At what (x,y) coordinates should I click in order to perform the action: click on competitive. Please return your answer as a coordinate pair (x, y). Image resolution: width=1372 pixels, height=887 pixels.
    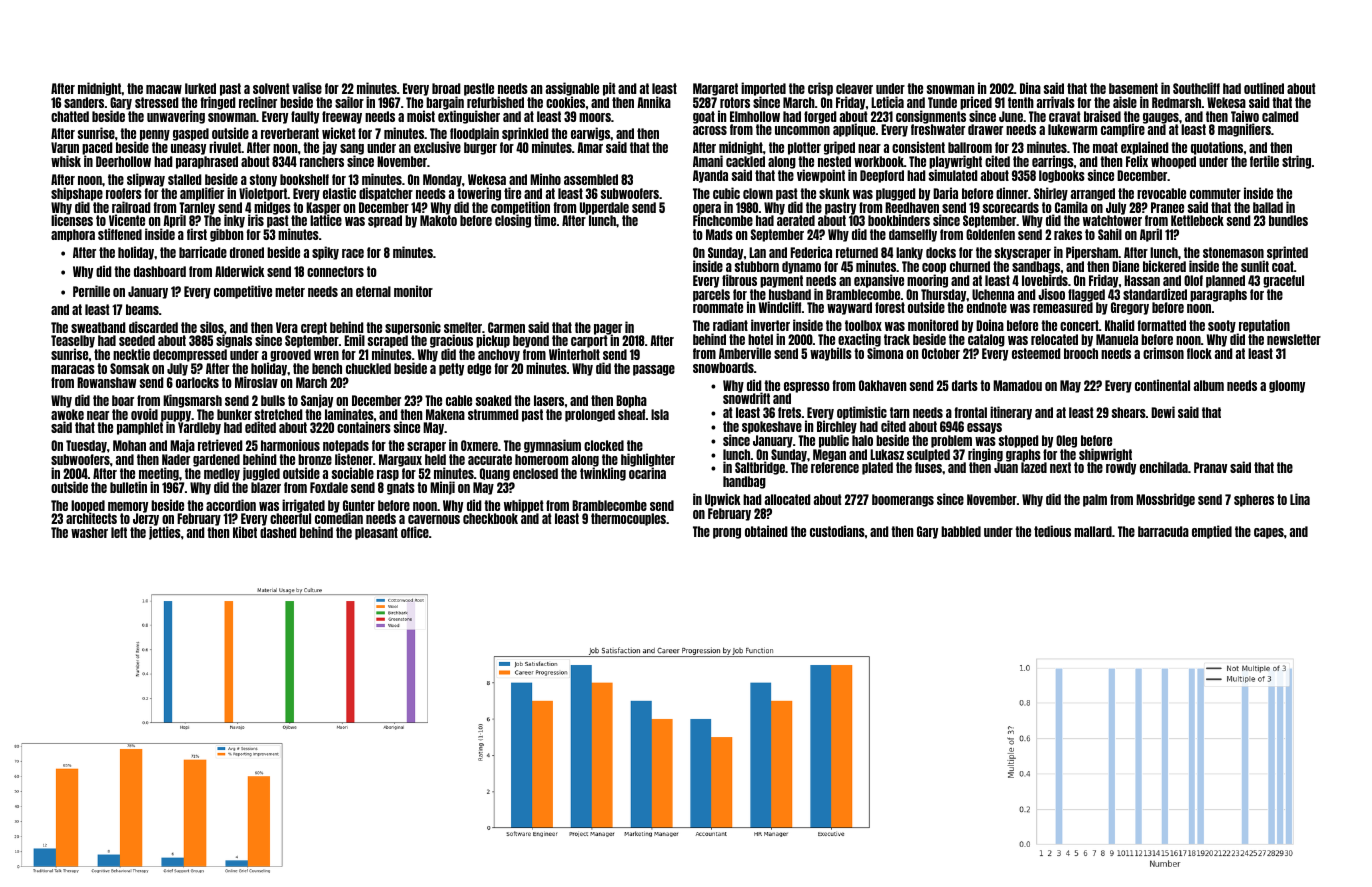
    Looking at the image, I should click on (243, 292).
